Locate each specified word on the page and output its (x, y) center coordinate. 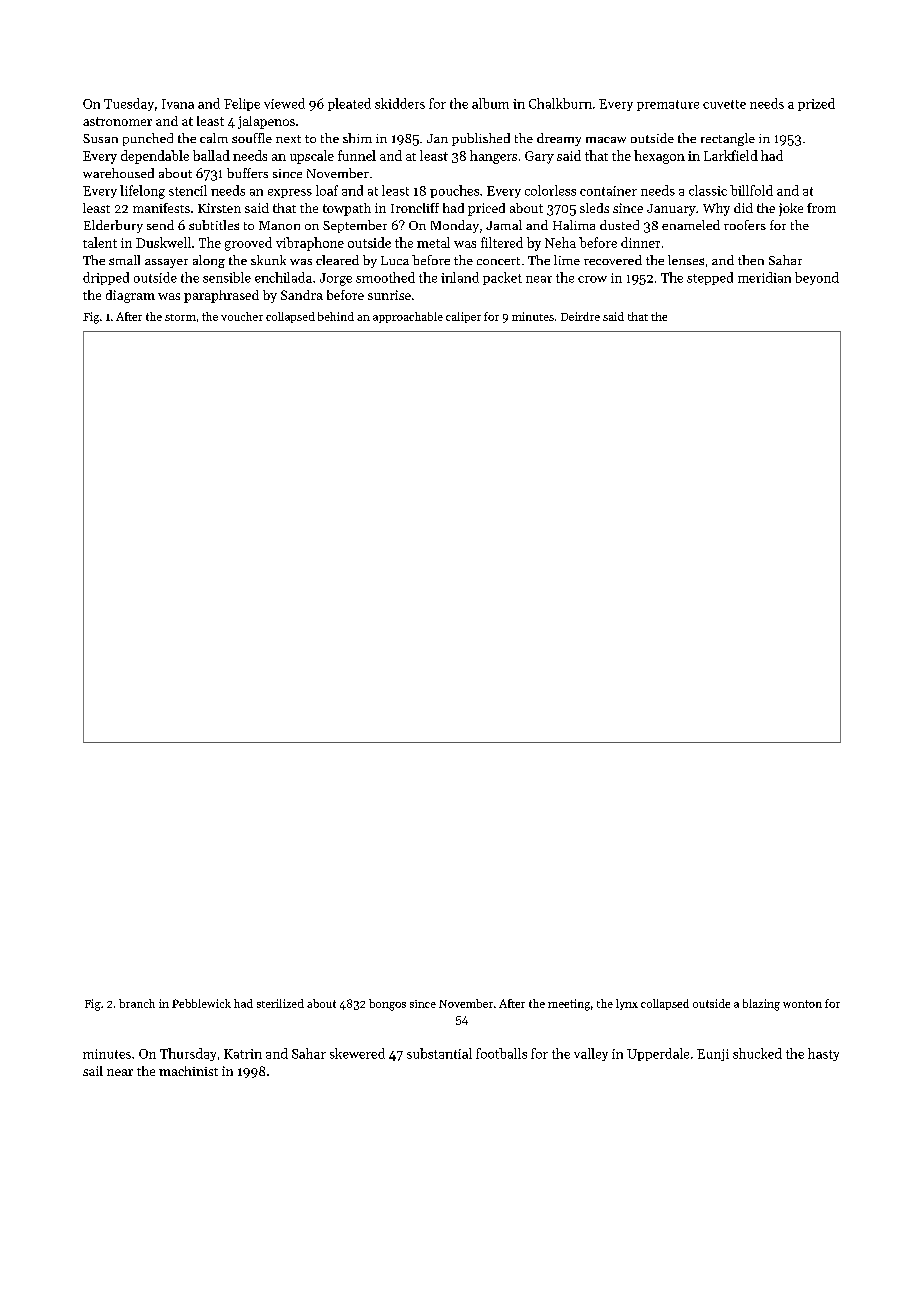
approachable (408, 317)
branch (137, 1003)
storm (180, 317)
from (821, 208)
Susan (100, 138)
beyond (817, 278)
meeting (569, 1005)
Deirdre (580, 316)
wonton (802, 1004)
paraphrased (221, 296)
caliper (463, 317)
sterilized (280, 1003)
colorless (550, 190)
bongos (387, 1005)
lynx (627, 1004)
